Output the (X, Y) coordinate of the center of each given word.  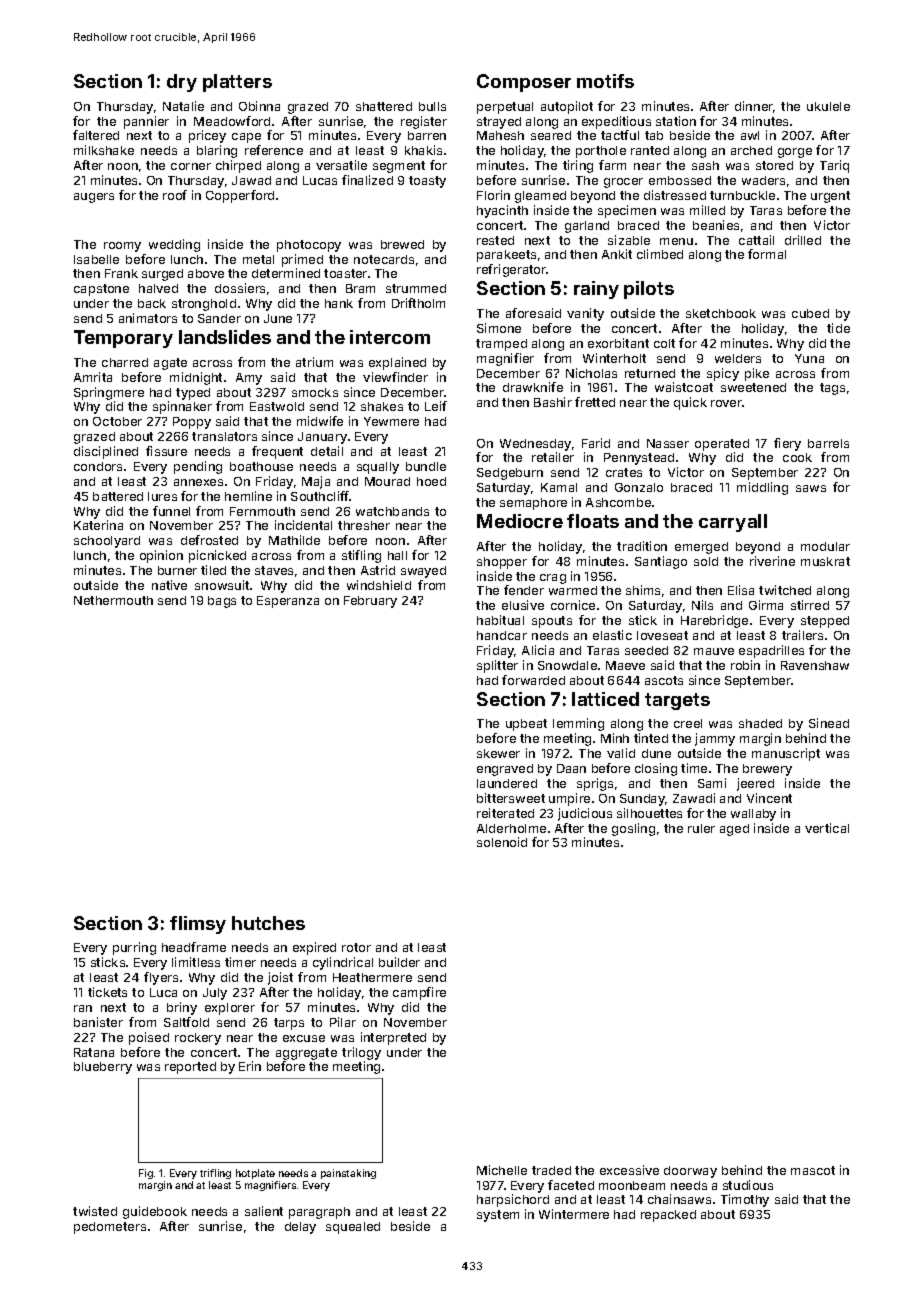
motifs (605, 81)
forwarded (533, 680)
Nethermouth (113, 600)
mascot (813, 1170)
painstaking (348, 1174)
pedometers (110, 1228)
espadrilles (771, 651)
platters (237, 83)
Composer (524, 83)
